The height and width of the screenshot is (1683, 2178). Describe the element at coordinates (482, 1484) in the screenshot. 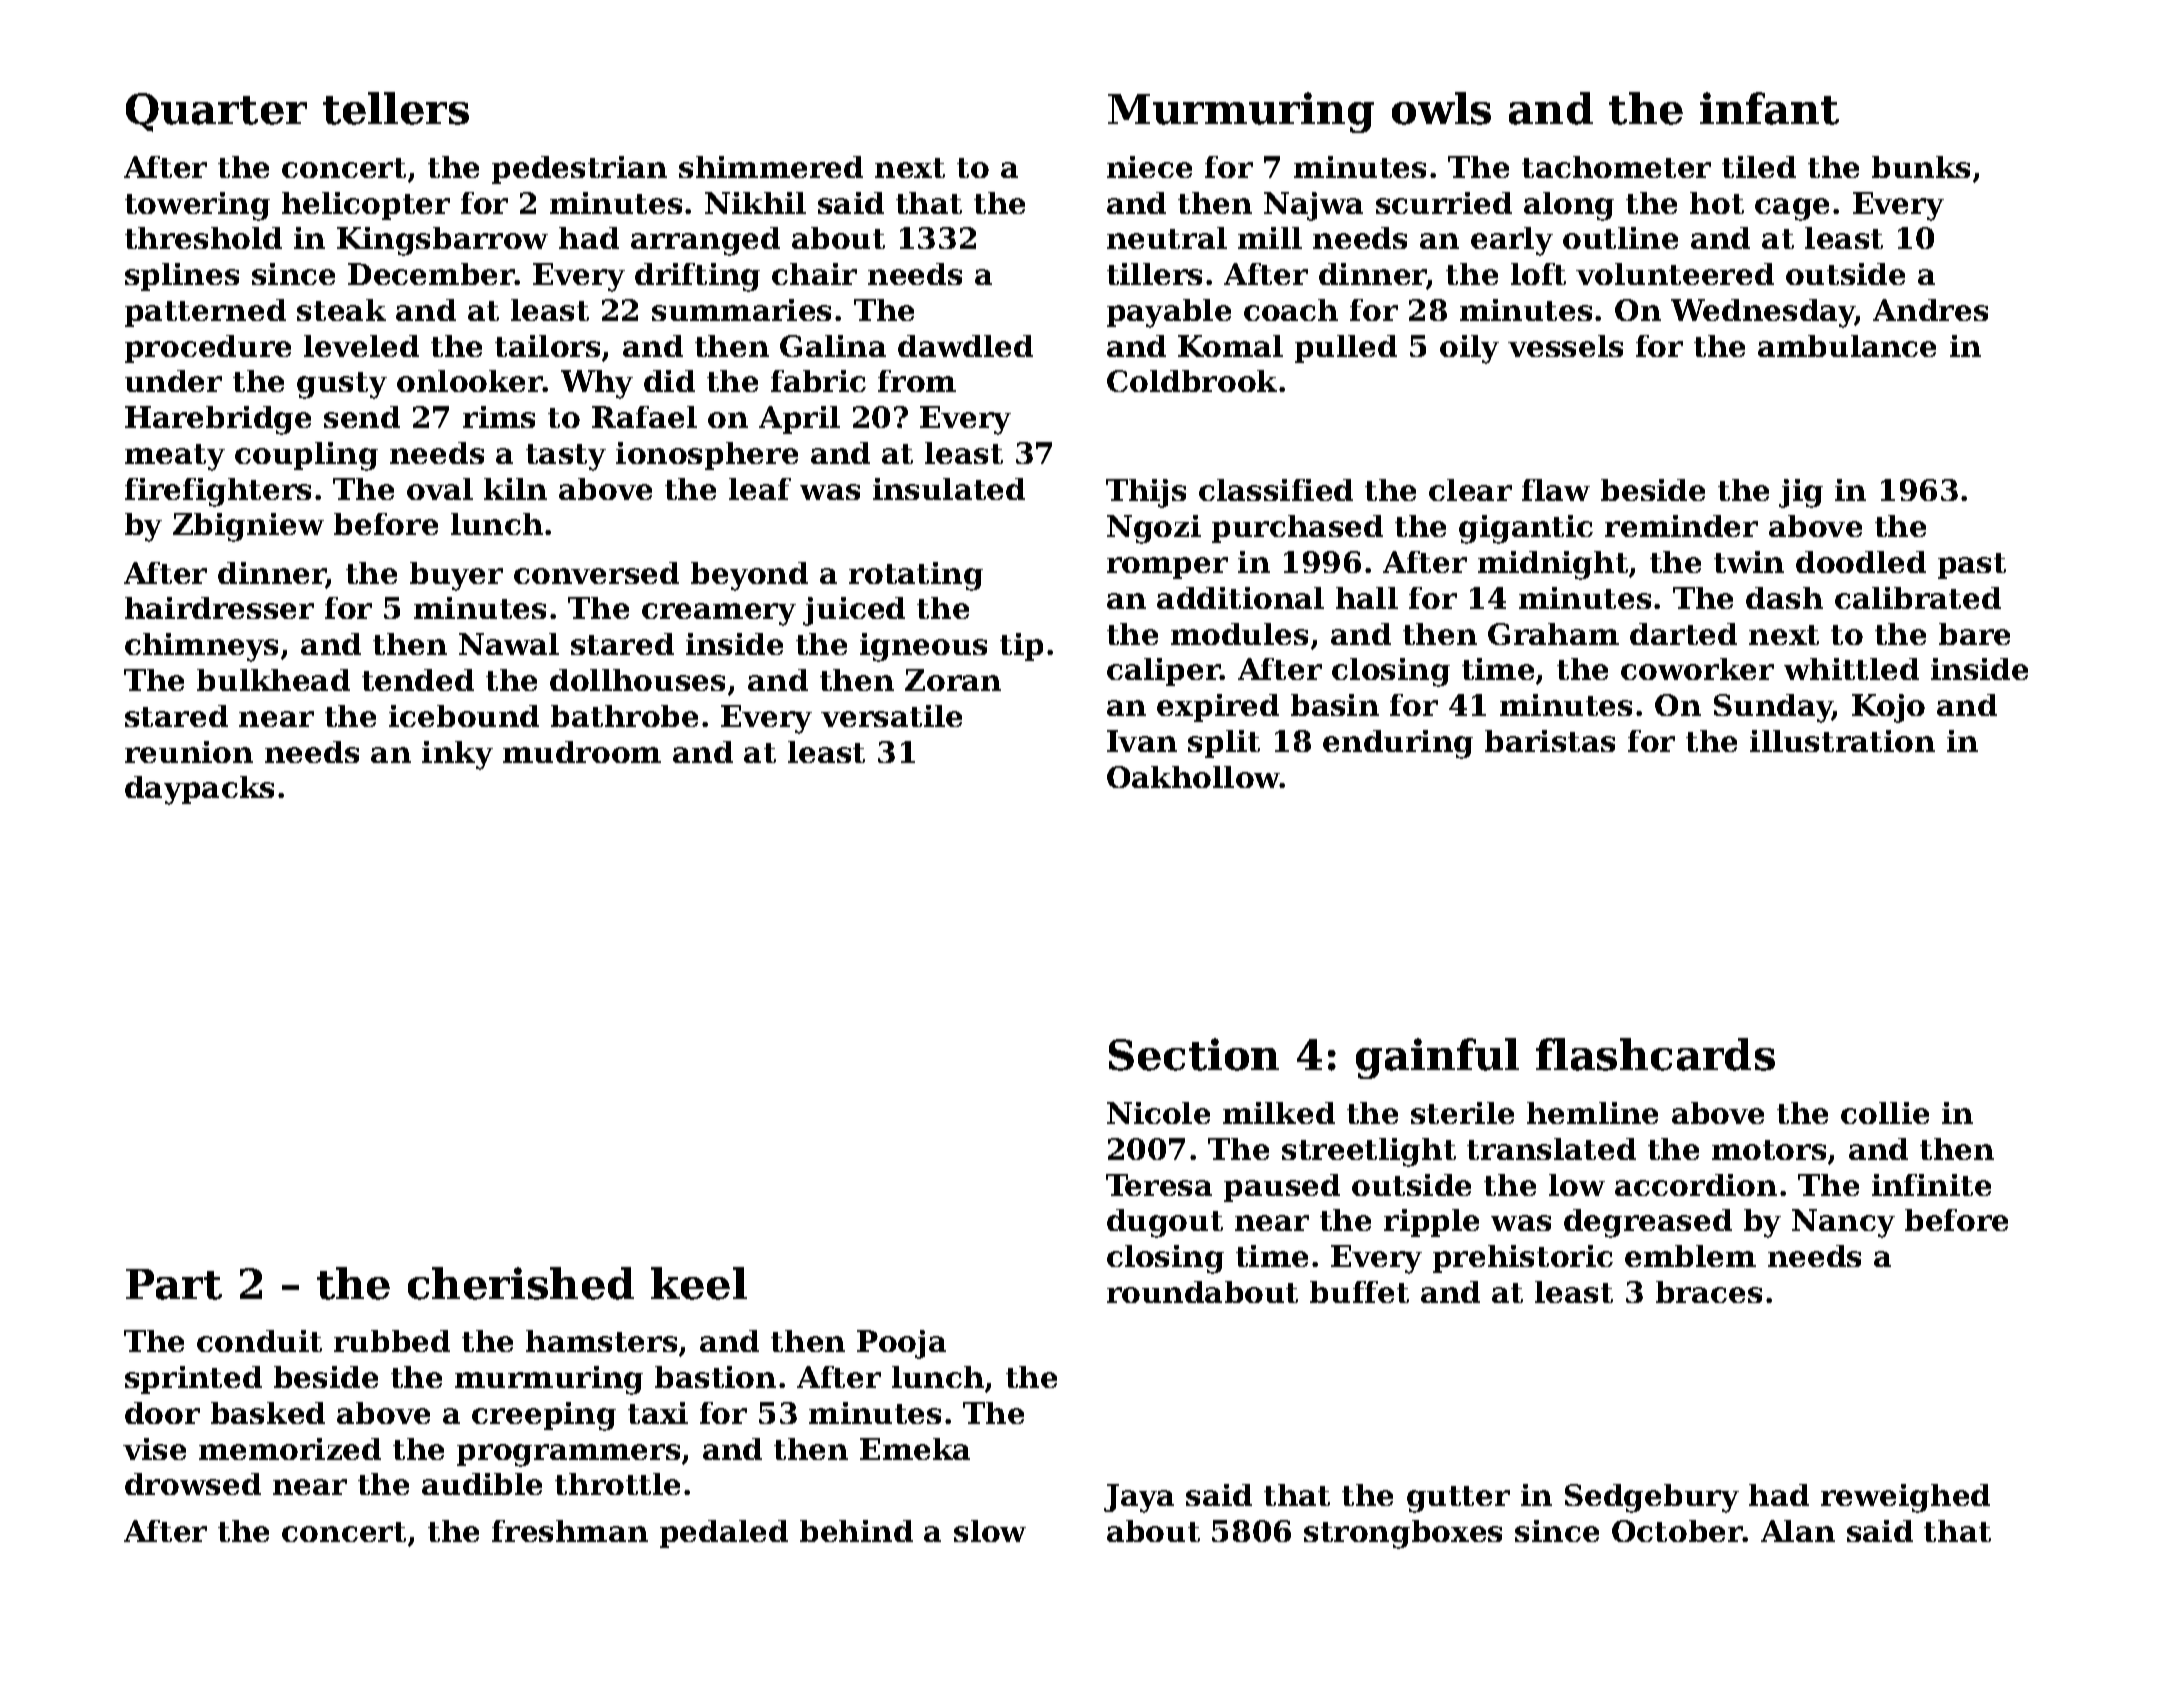

I see `audible` at that location.
